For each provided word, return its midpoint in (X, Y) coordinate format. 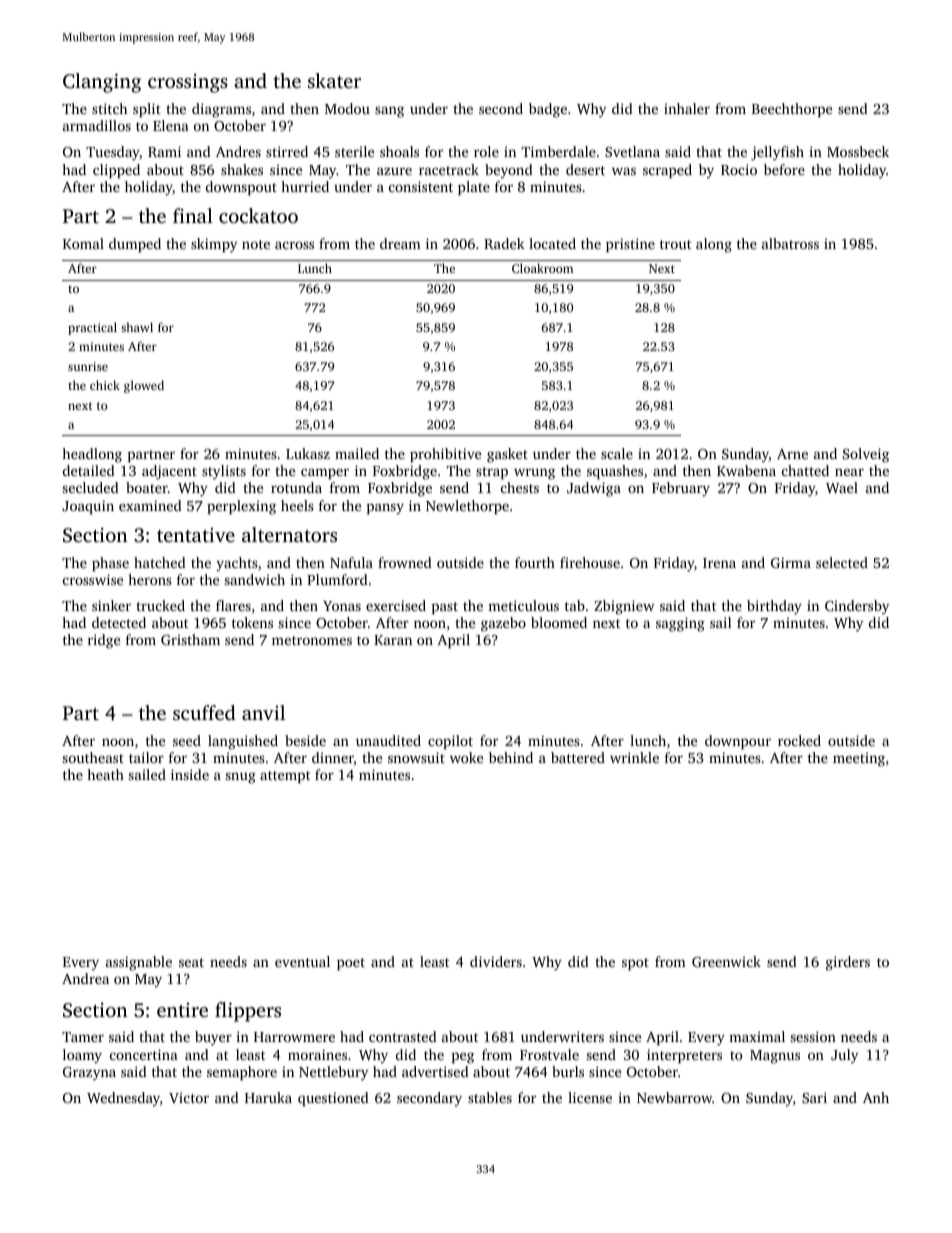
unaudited (388, 740)
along (714, 245)
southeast (93, 757)
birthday (774, 607)
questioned (333, 1099)
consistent (421, 186)
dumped (135, 245)
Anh (876, 1097)
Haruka (268, 1097)
